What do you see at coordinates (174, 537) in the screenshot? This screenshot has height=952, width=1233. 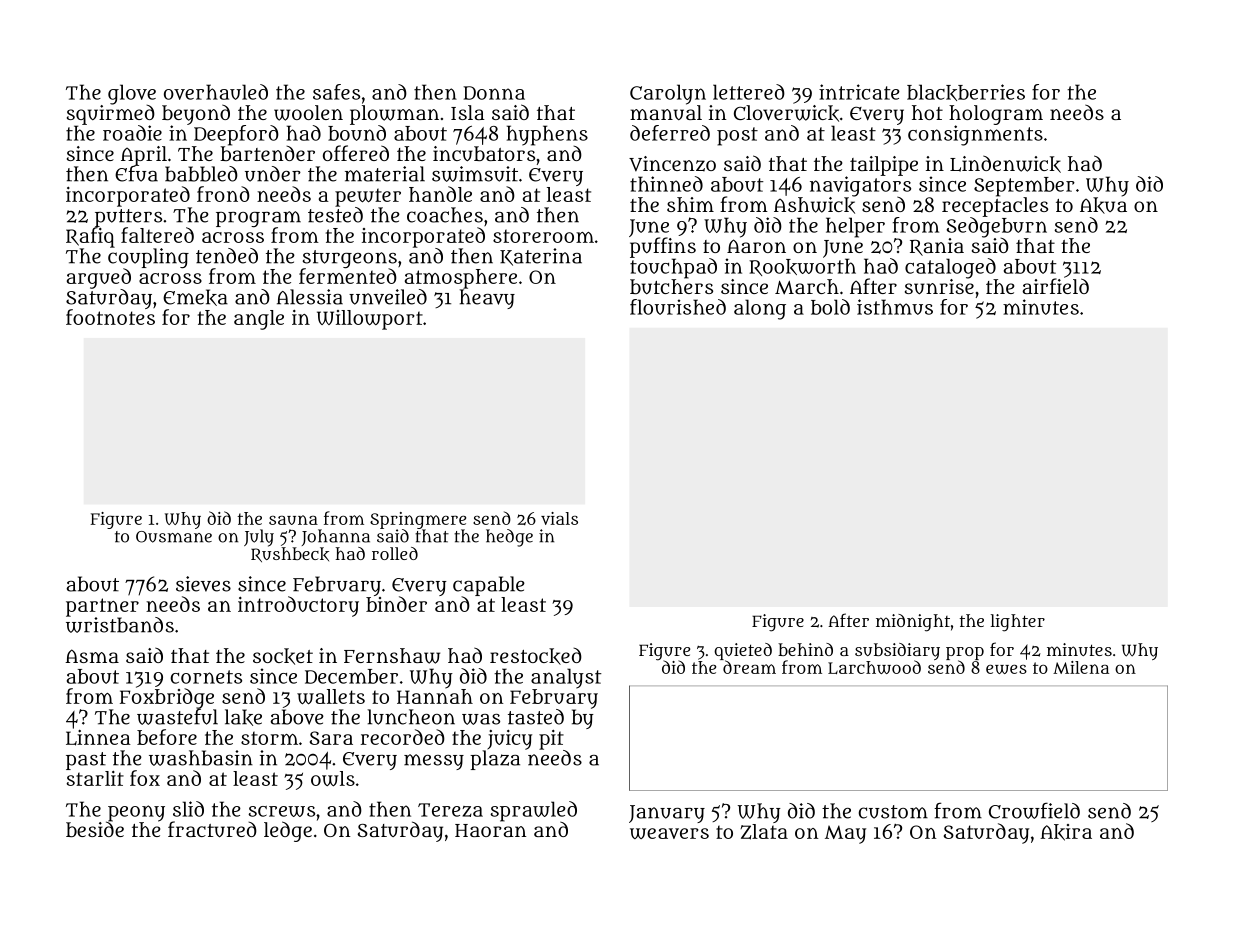 I see `Ousmane` at bounding box center [174, 537].
